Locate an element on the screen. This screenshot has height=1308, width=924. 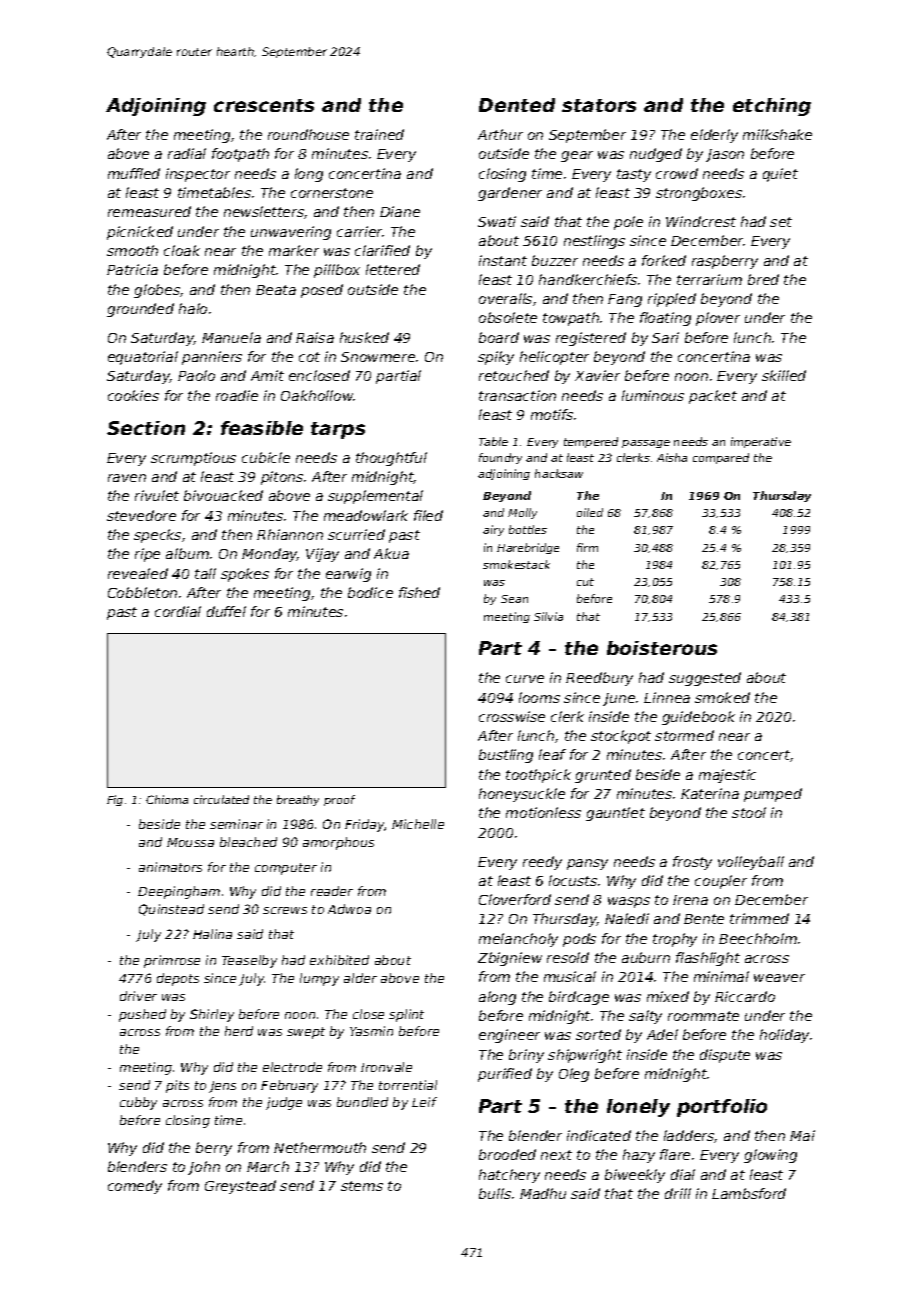
smokestack is located at coordinates (516, 564).
